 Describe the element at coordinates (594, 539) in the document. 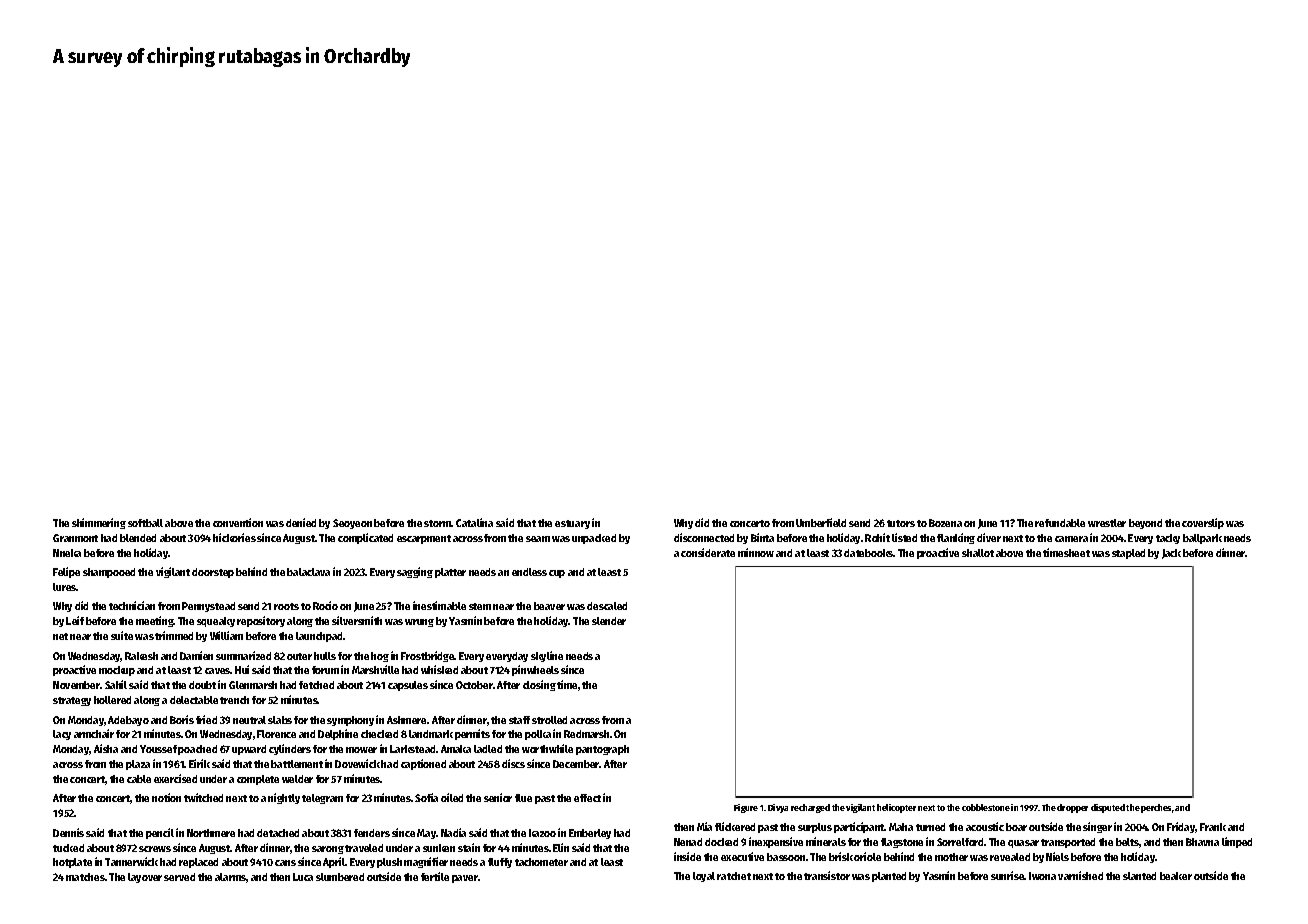

I see `unpacked` at that location.
